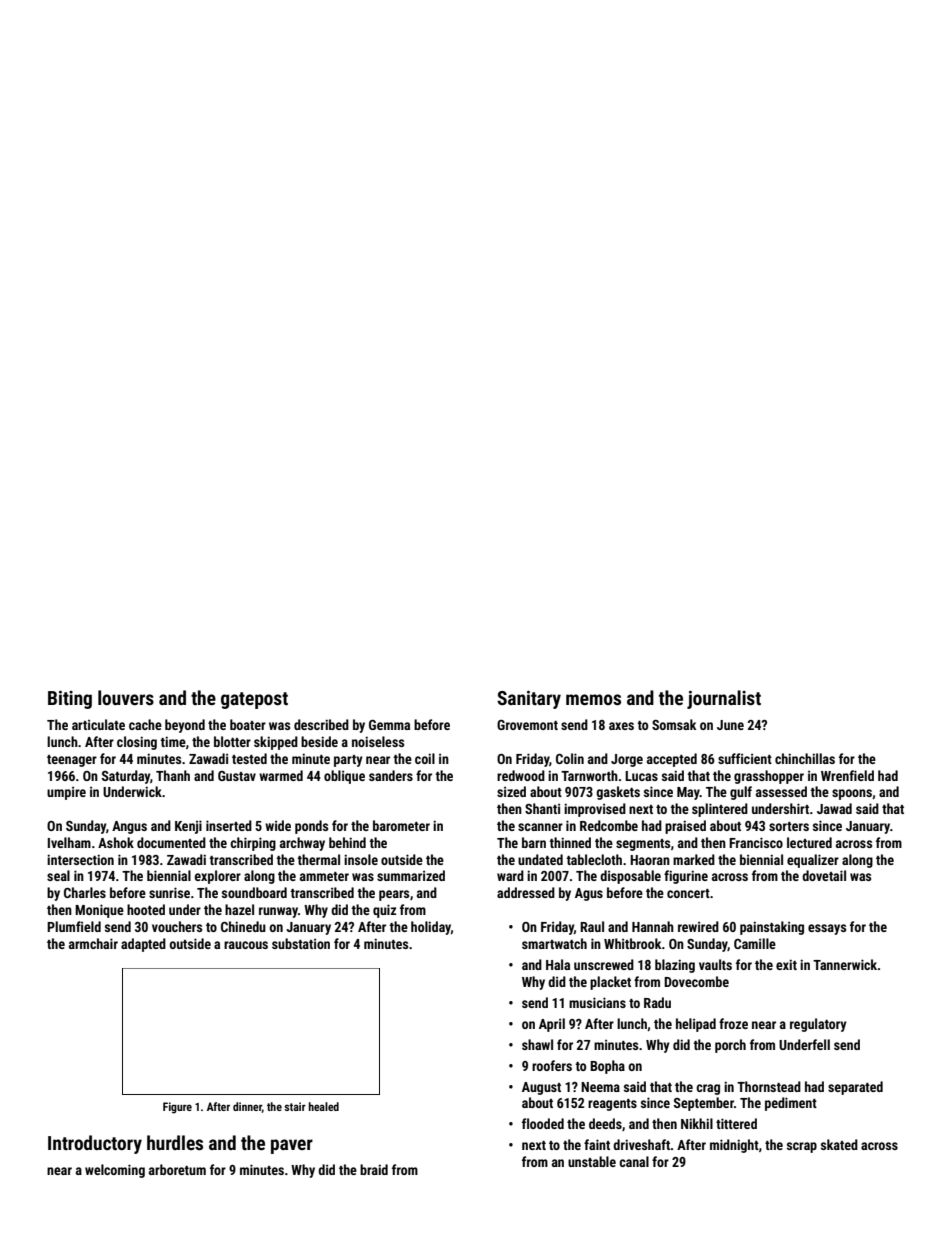 The height and width of the screenshot is (1233, 952). I want to click on equalizer, so click(813, 861).
